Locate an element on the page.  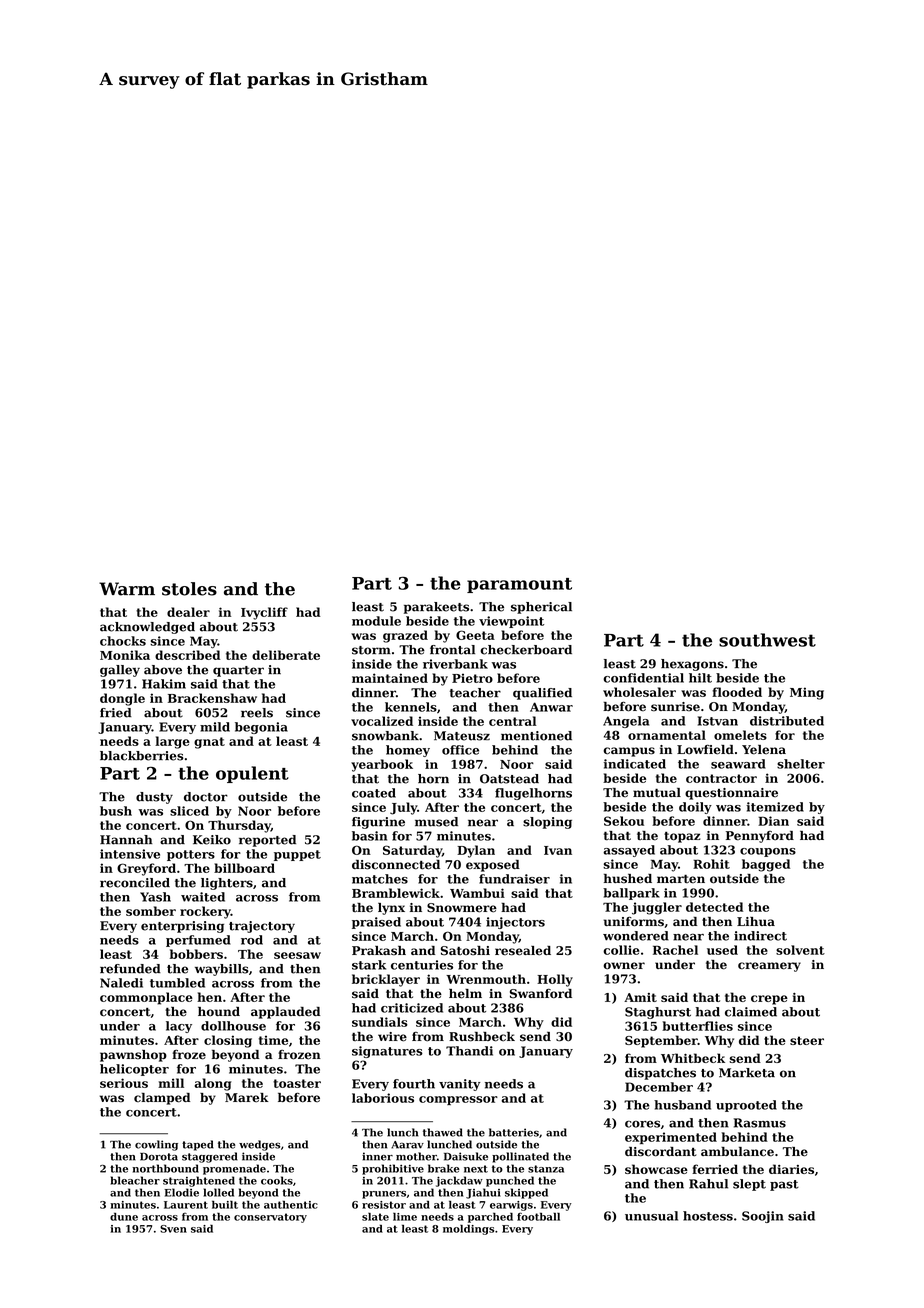
southwest is located at coordinates (767, 640).
